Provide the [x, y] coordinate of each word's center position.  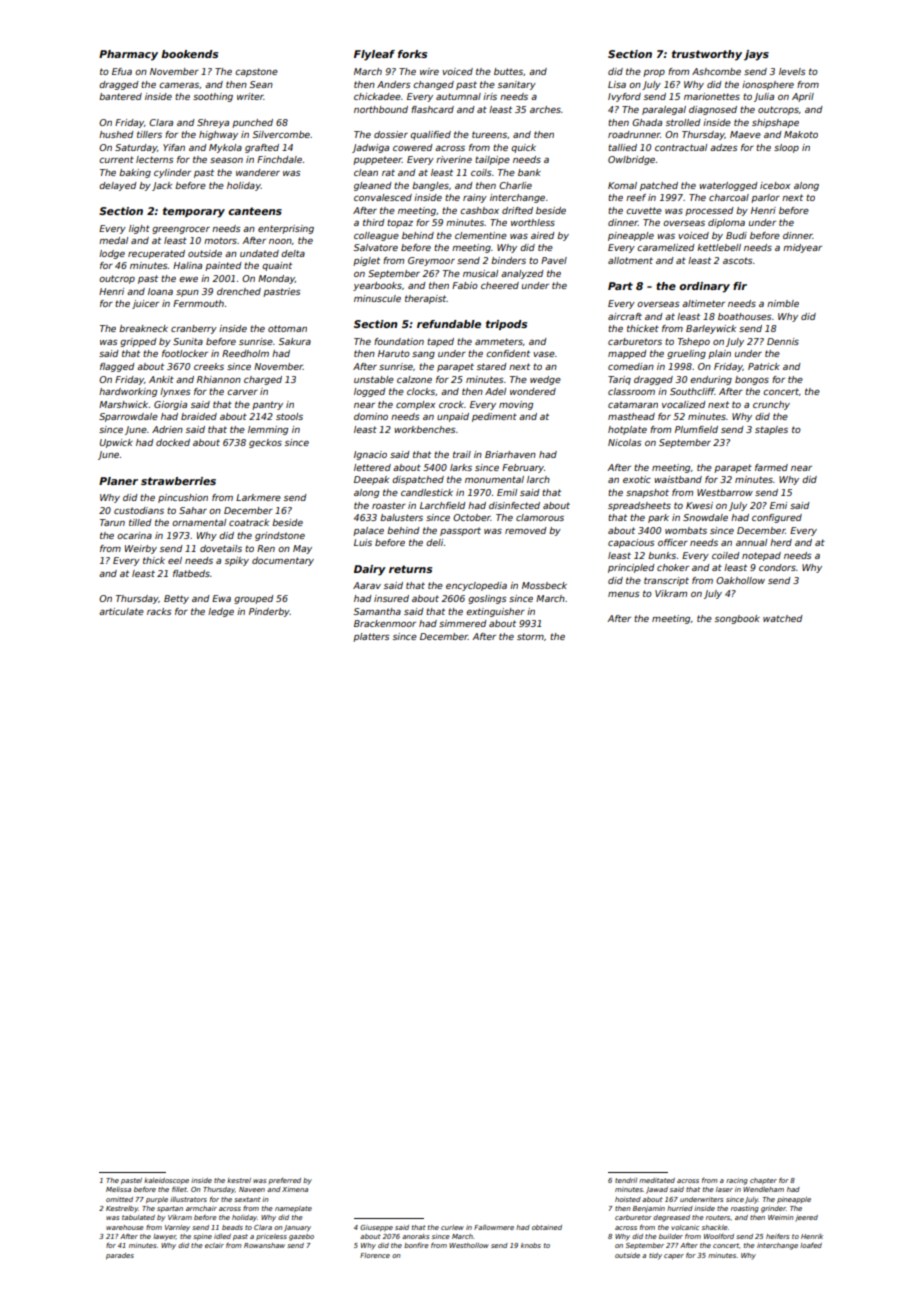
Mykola [225, 148]
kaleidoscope [166, 1181]
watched [783, 618]
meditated [657, 1180]
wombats [686, 530]
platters [371, 637]
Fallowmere [494, 1227]
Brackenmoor [385, 623]
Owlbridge [631, 160]
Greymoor [431, 261]
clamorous [540, 517]
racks [159, 611]
